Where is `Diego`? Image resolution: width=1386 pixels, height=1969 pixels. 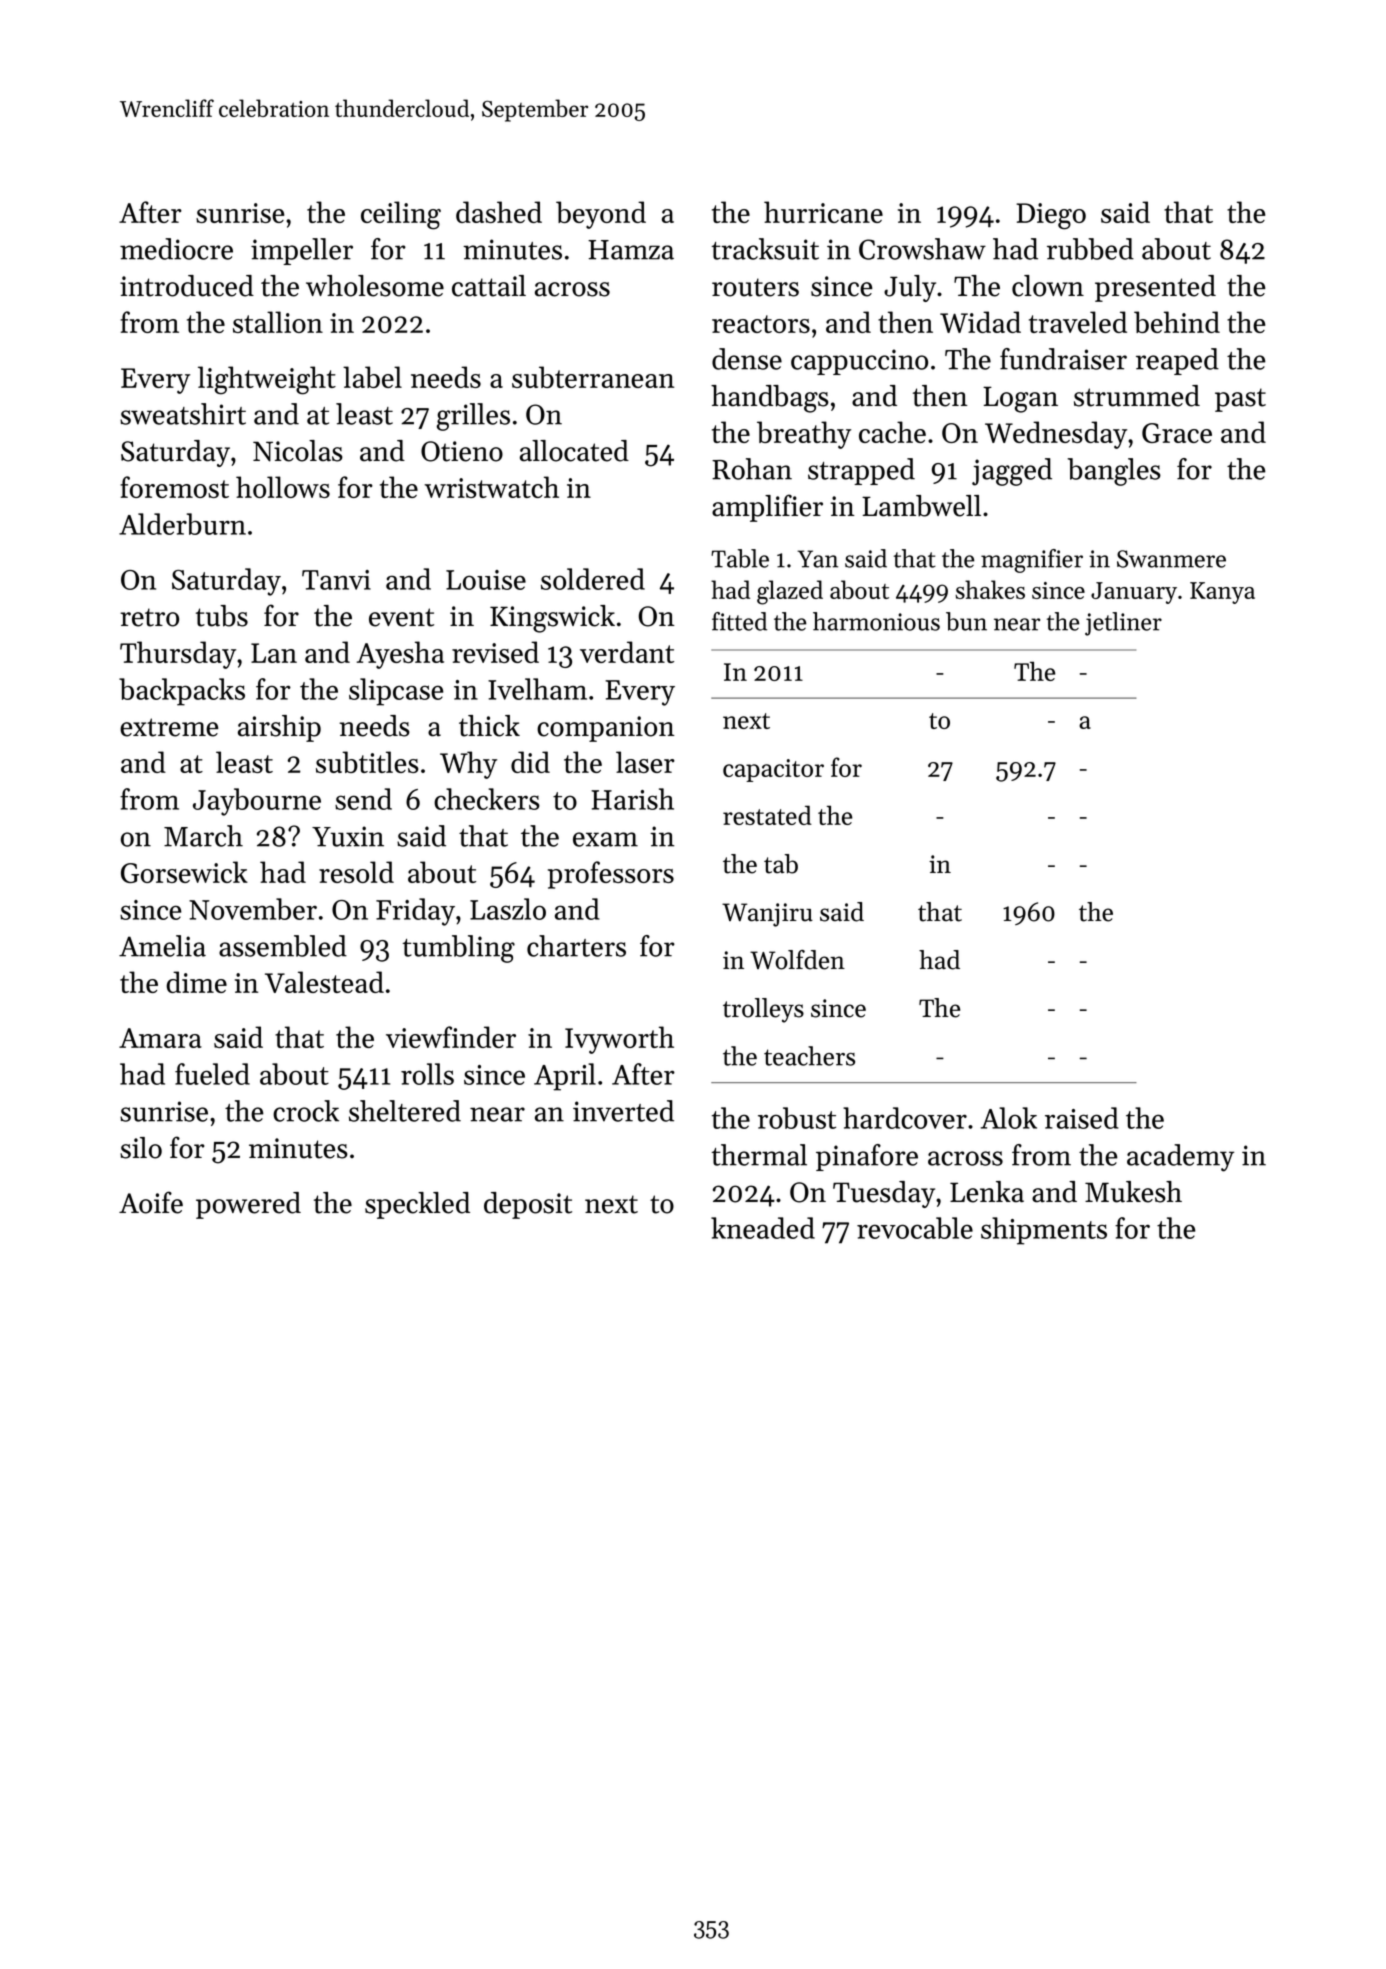
Diego is located at coordinates (1051, 216).
